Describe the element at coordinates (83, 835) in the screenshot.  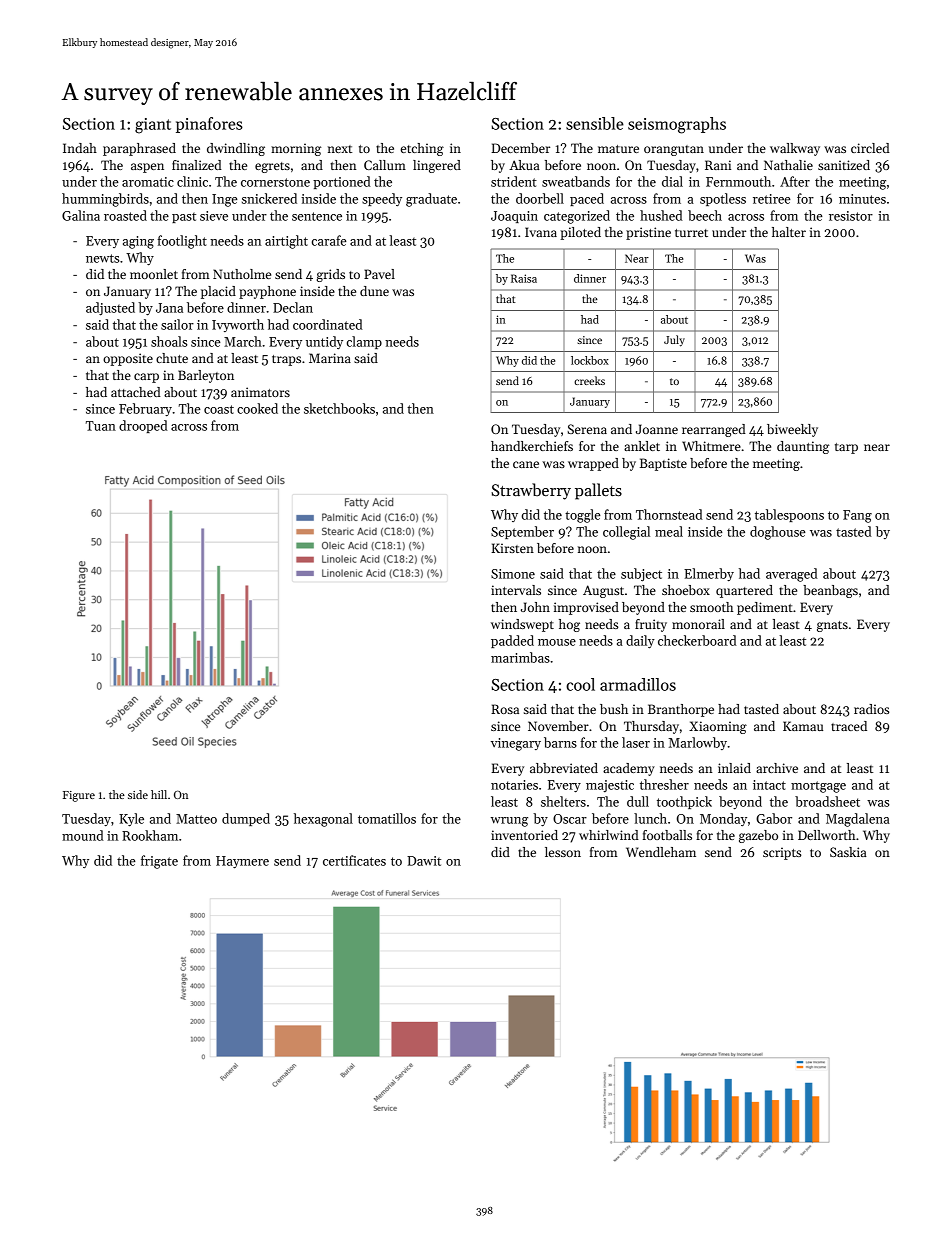
I see `mound` at that location.
